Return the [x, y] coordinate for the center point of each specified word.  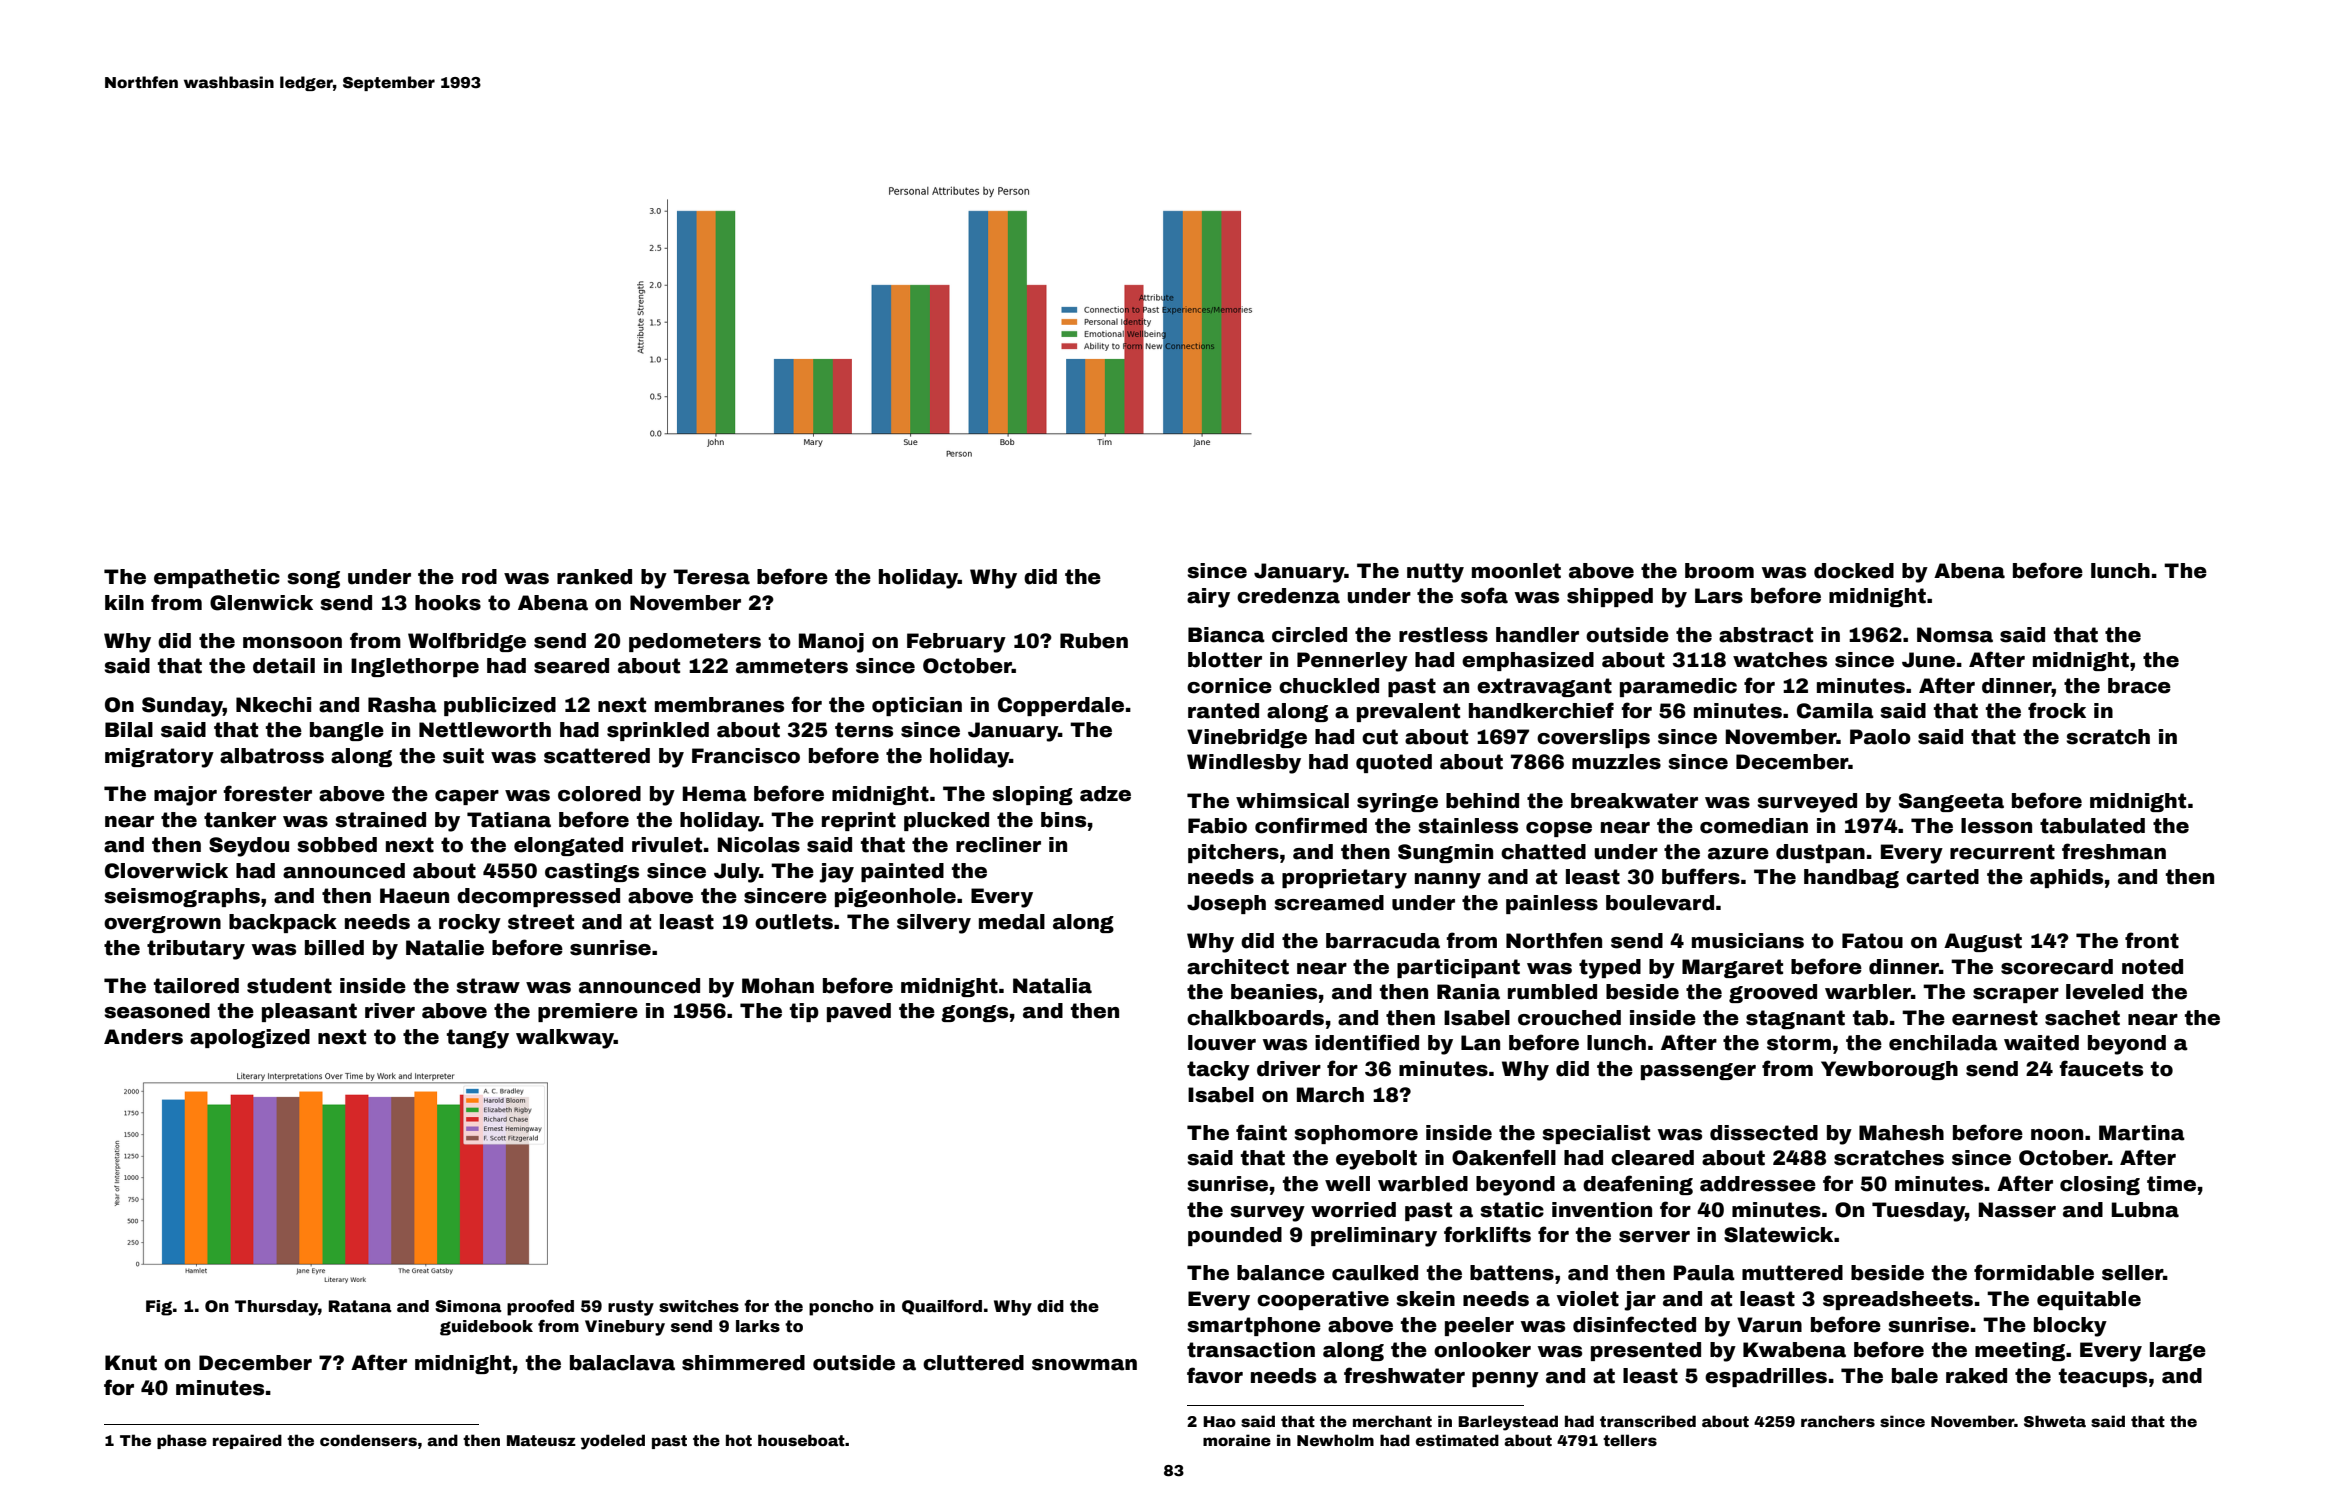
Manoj [831, 643]
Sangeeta [1951, 802]
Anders [143, 1037]
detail [284, 666]
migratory [159, 758]
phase [182, 1441]
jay [836, 873]
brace [2139, 686]
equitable [2089, 1300]
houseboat [801, 1440]
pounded [1235, 1236]
